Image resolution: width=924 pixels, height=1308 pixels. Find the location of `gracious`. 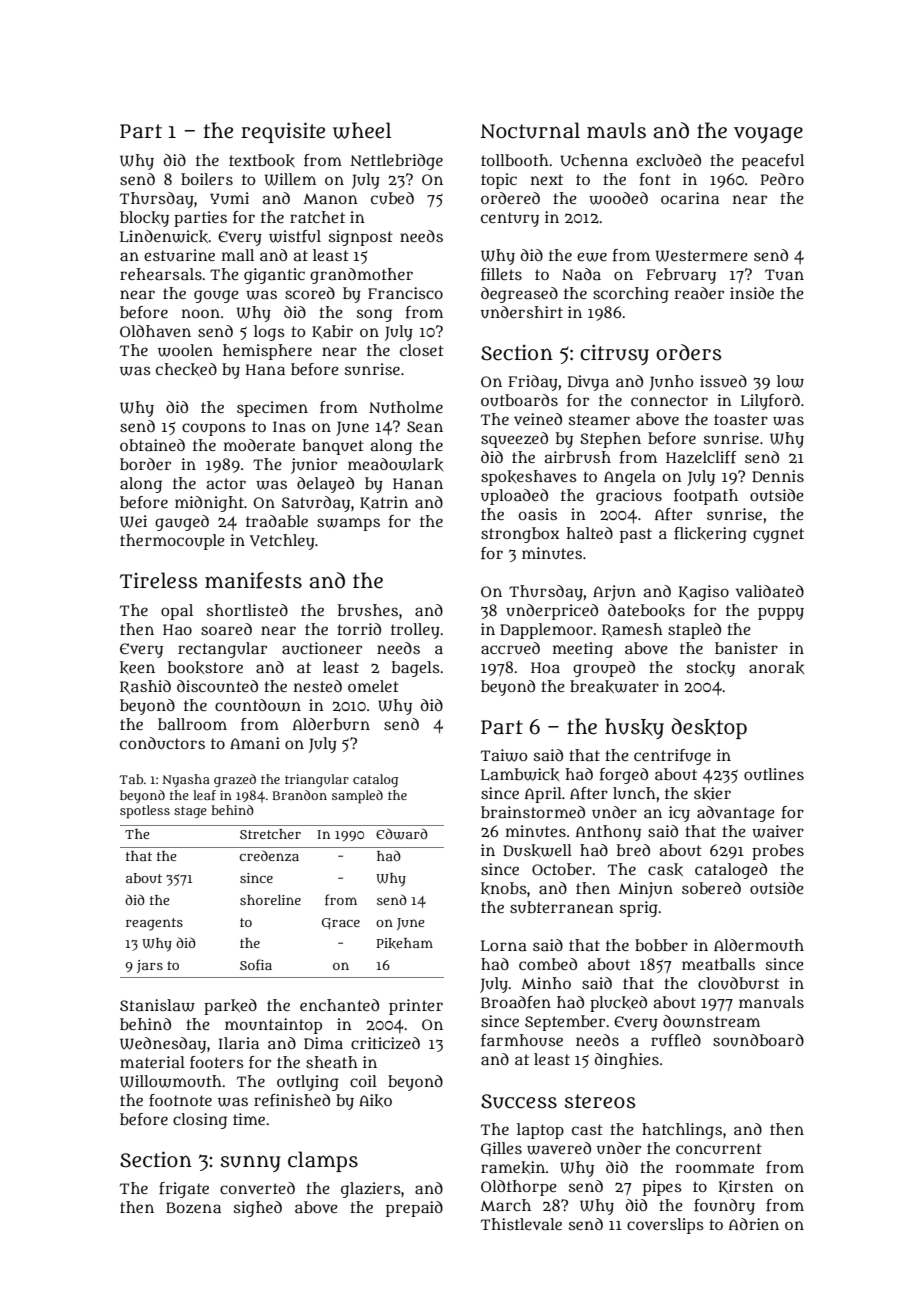

gracious is located at coordinates (629, 497).
